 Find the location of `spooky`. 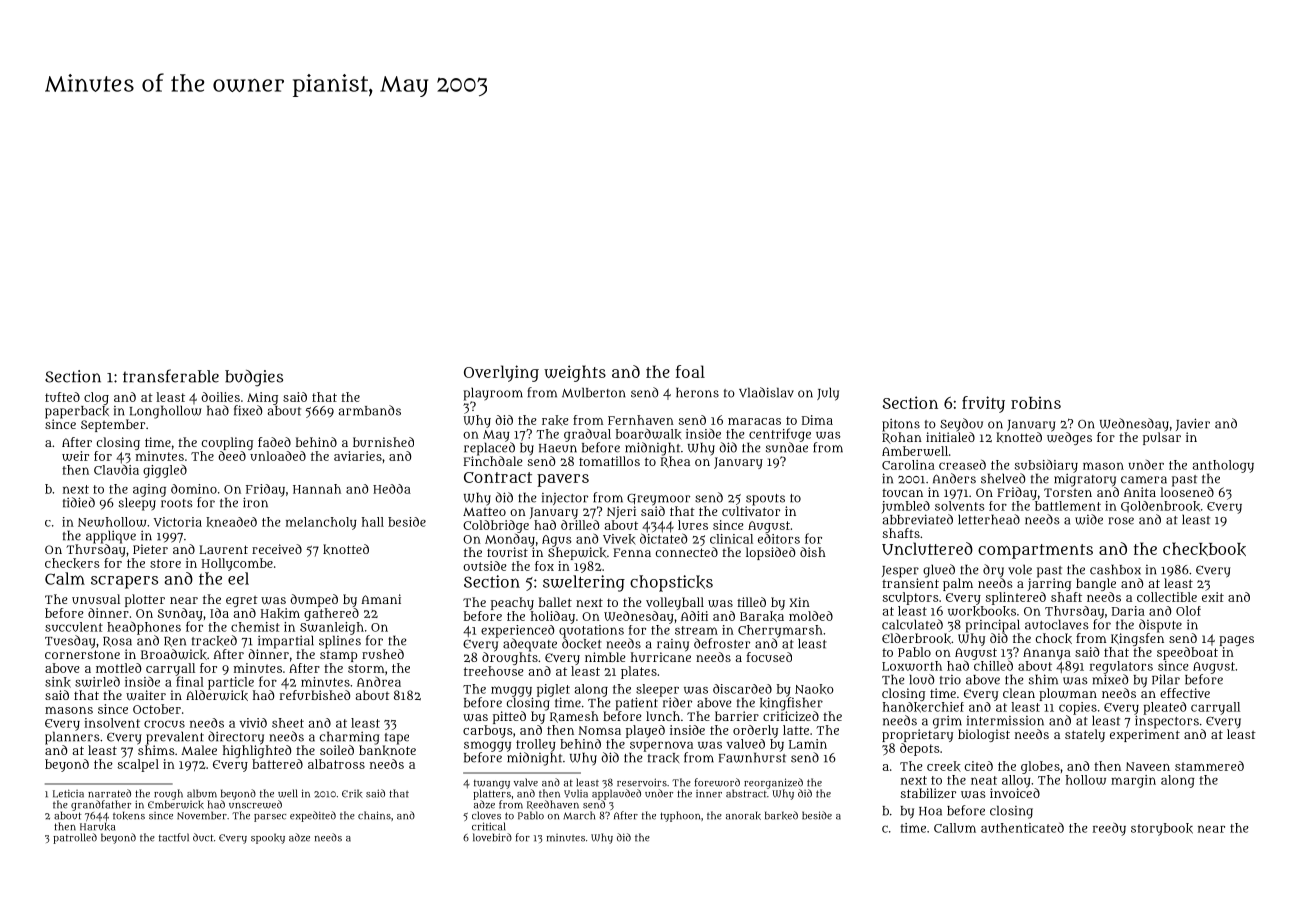

spooky is located at coordinates (268, 838).
